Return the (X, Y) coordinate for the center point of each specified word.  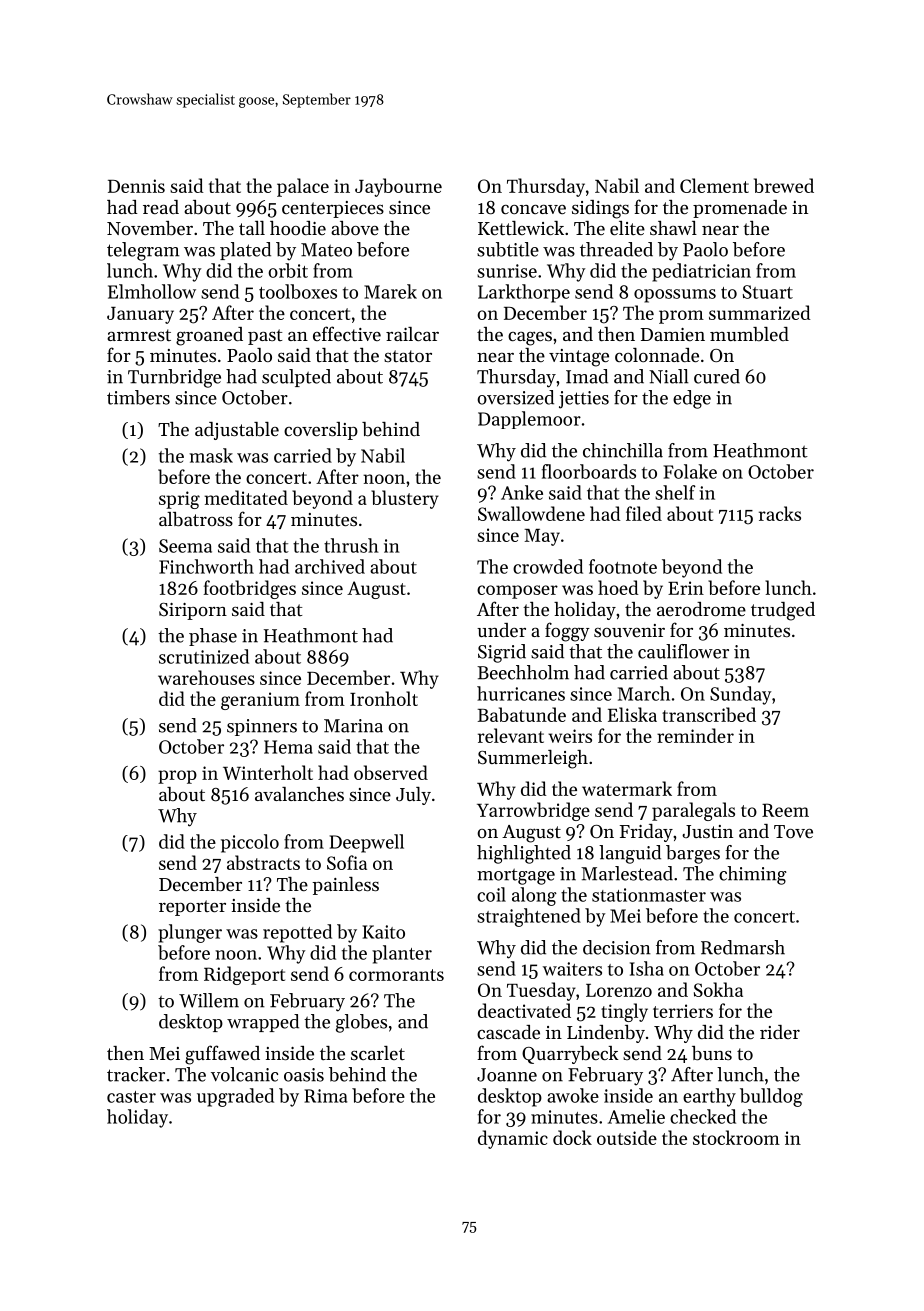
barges (693, 854)
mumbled (749, 334)
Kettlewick (521, 228)
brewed (784, 185)
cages (530, 339)
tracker (136, 1074)
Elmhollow (152, 291)
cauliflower (683, 651)
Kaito (384, 932)
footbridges (250, 589)
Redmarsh (743, 947)
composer (517, 592)
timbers (138, 397)
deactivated (524, 1010)
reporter (192, 908)
